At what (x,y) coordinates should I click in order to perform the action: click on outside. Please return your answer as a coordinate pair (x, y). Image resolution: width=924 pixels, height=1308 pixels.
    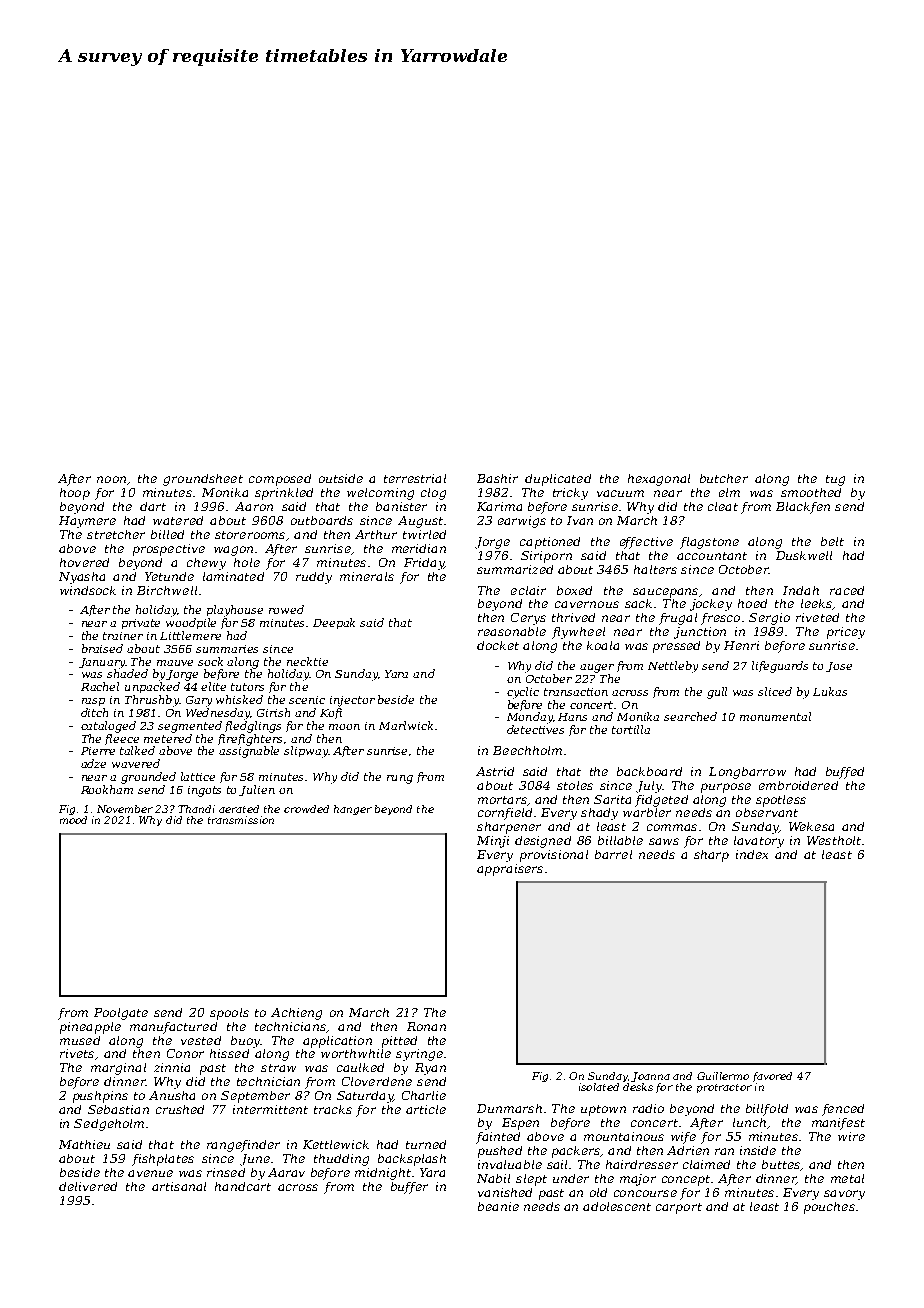
    Looking at the image, I should click on (341, 478).
